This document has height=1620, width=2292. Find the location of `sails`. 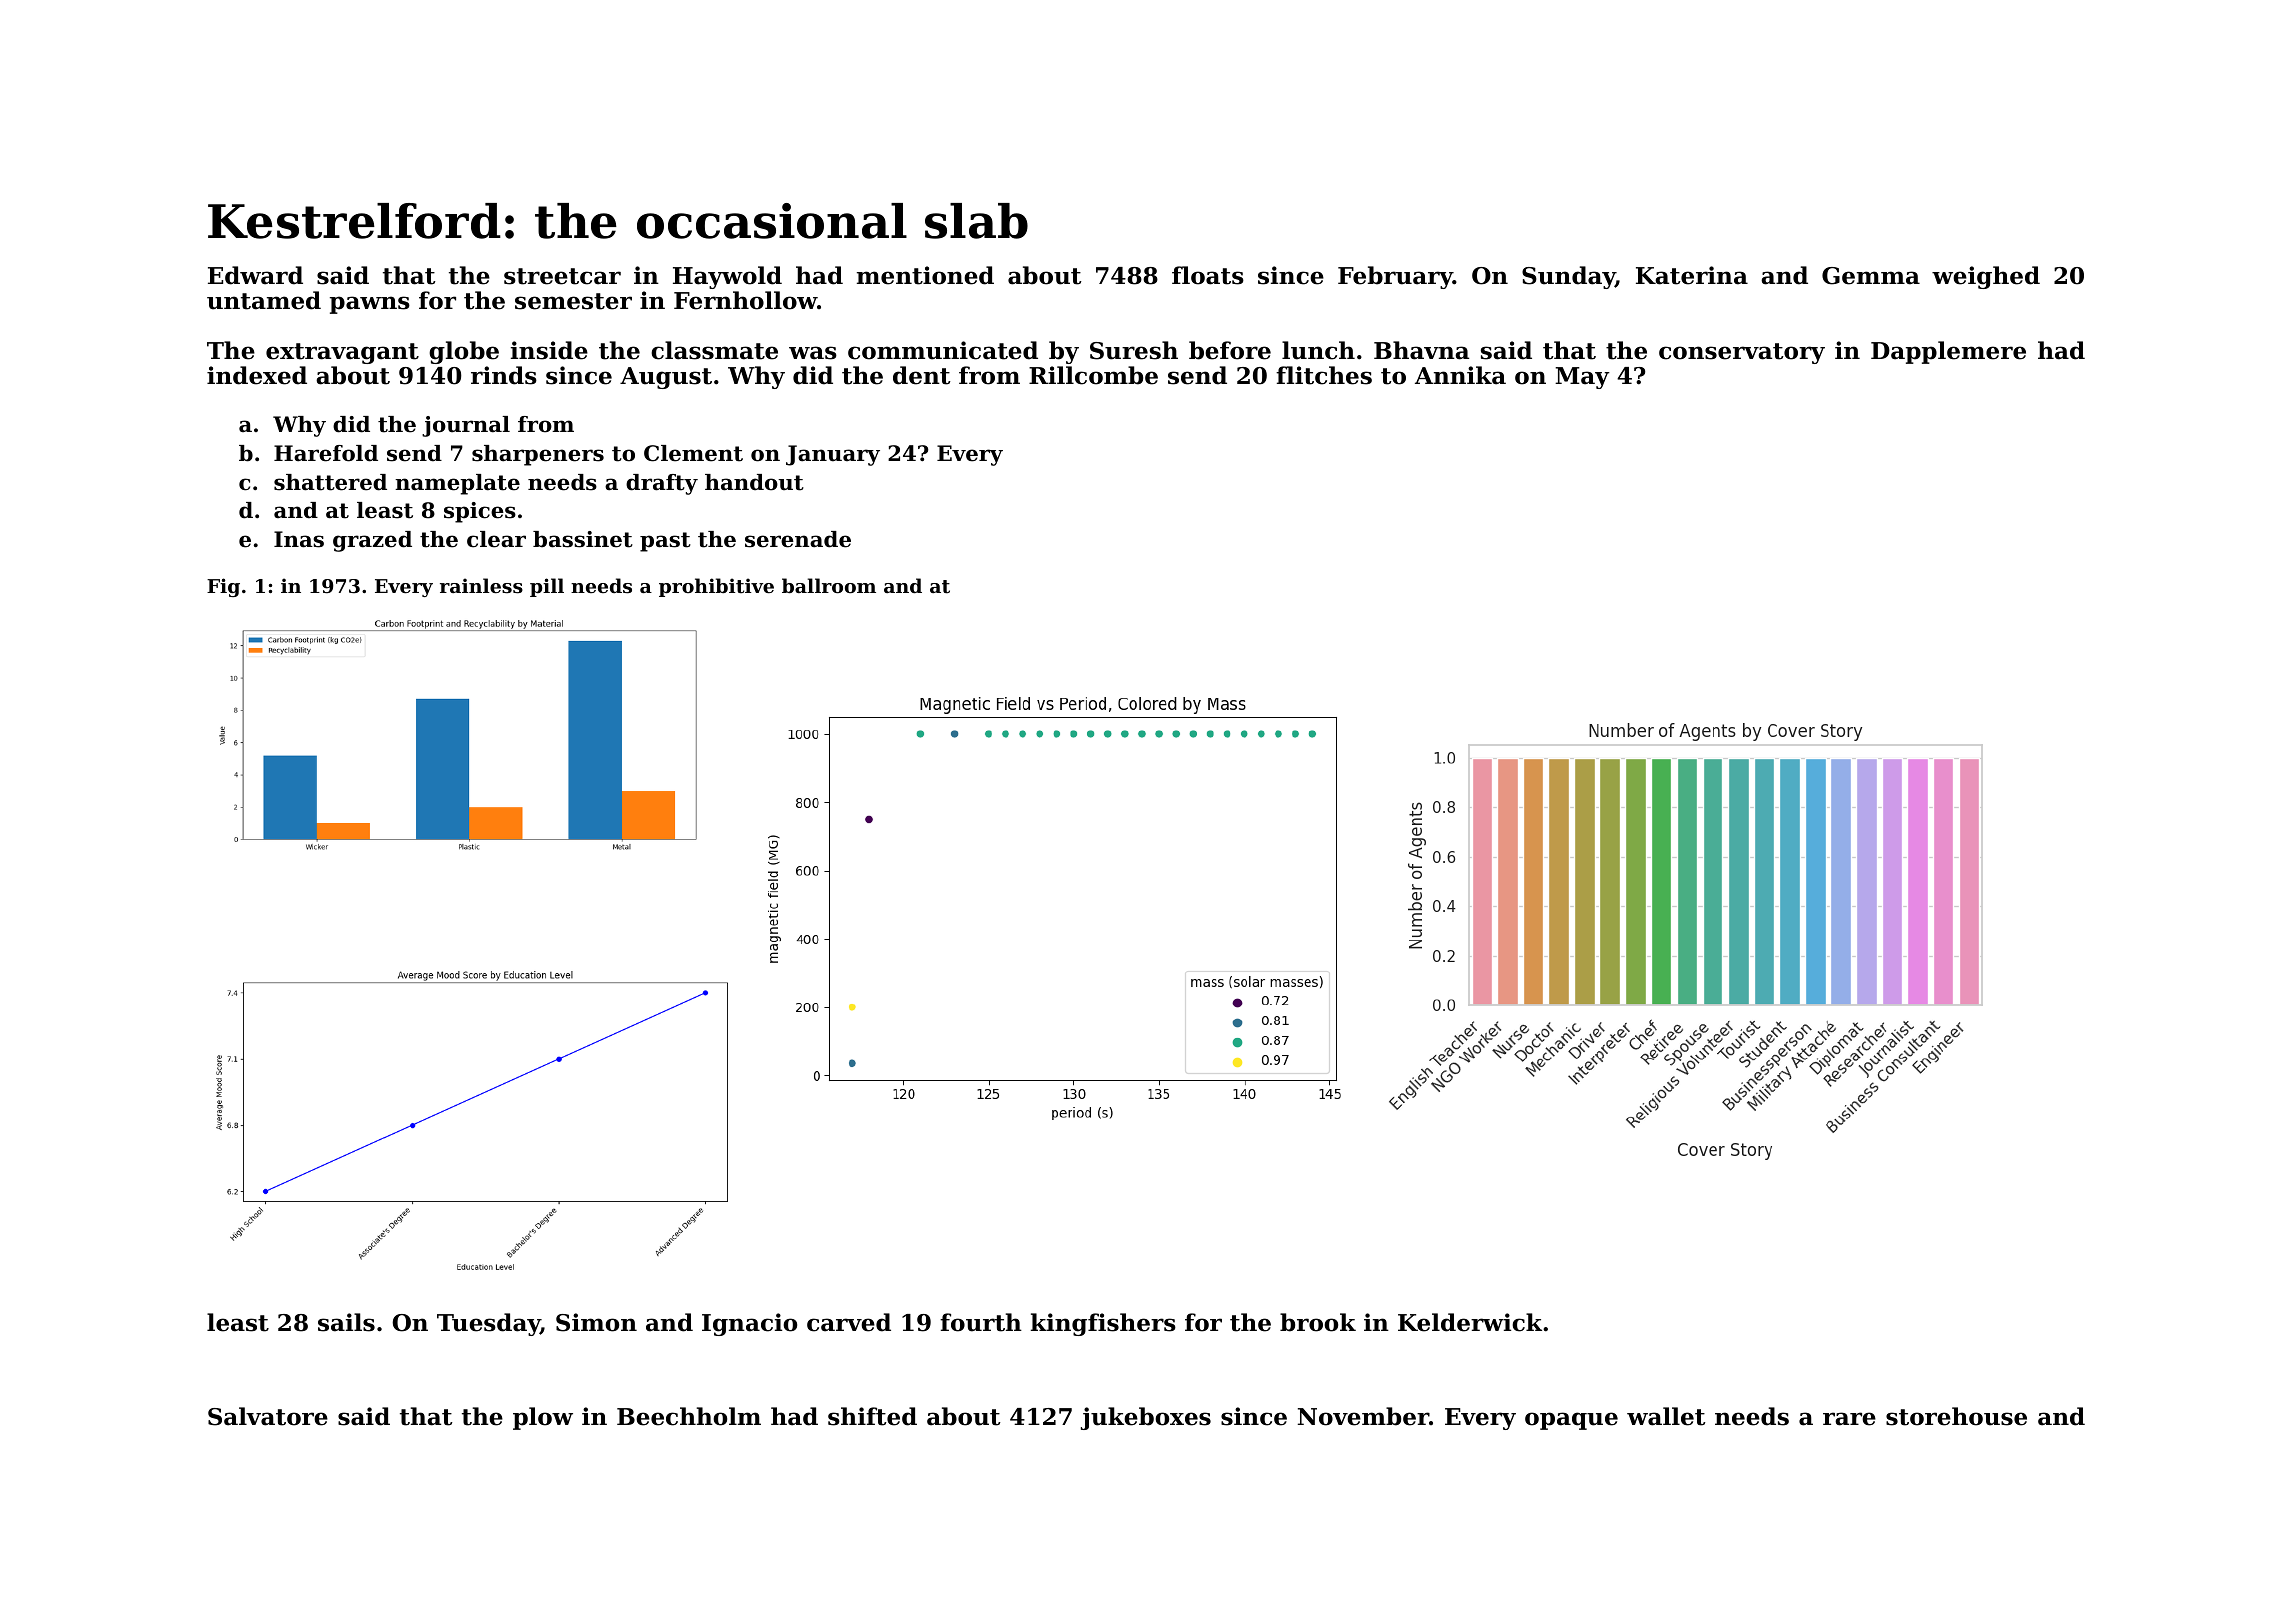

sails is located at coordinates (346, 1322).
